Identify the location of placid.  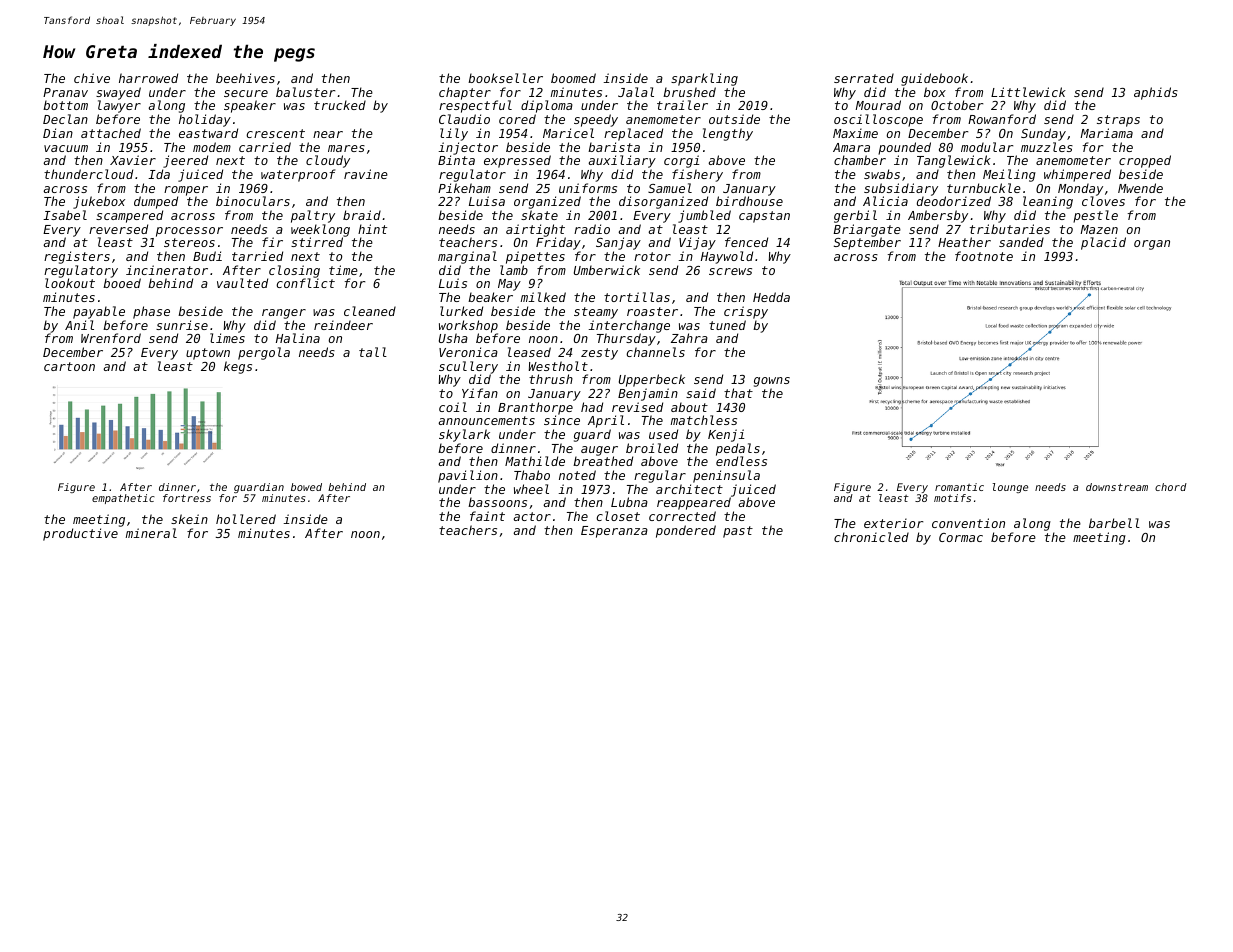
(1103, 243).
